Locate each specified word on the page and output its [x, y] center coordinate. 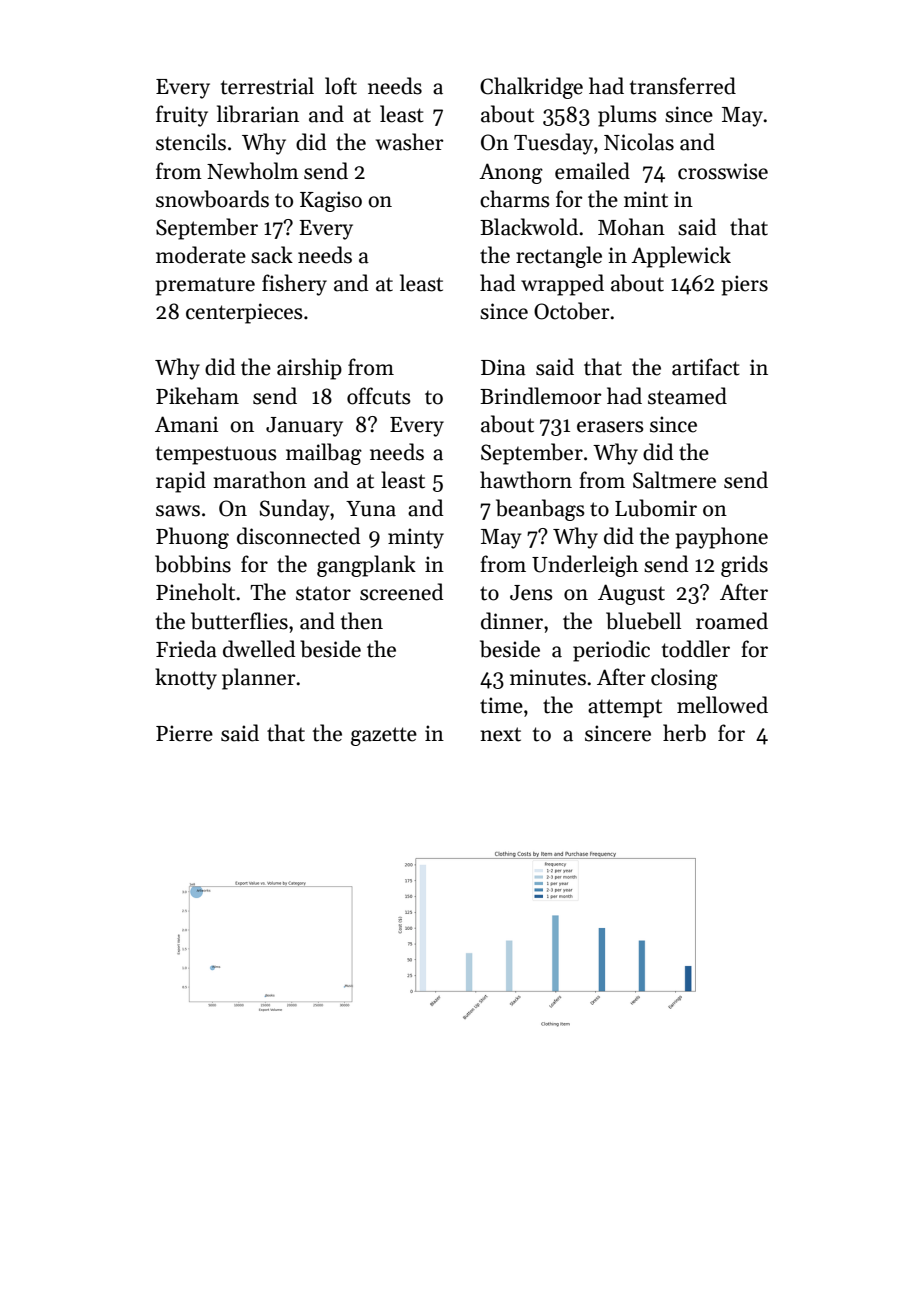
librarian [258, 114]
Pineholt [195, 592]
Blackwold [529, 227]
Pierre [184, 733]
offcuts [379, 396]
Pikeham [197, 396]
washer [410, 142]
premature [205, 287]
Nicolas [639, 142]
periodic [611, 651]
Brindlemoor [541, 396]
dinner [512, 621]
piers [744, 285]
